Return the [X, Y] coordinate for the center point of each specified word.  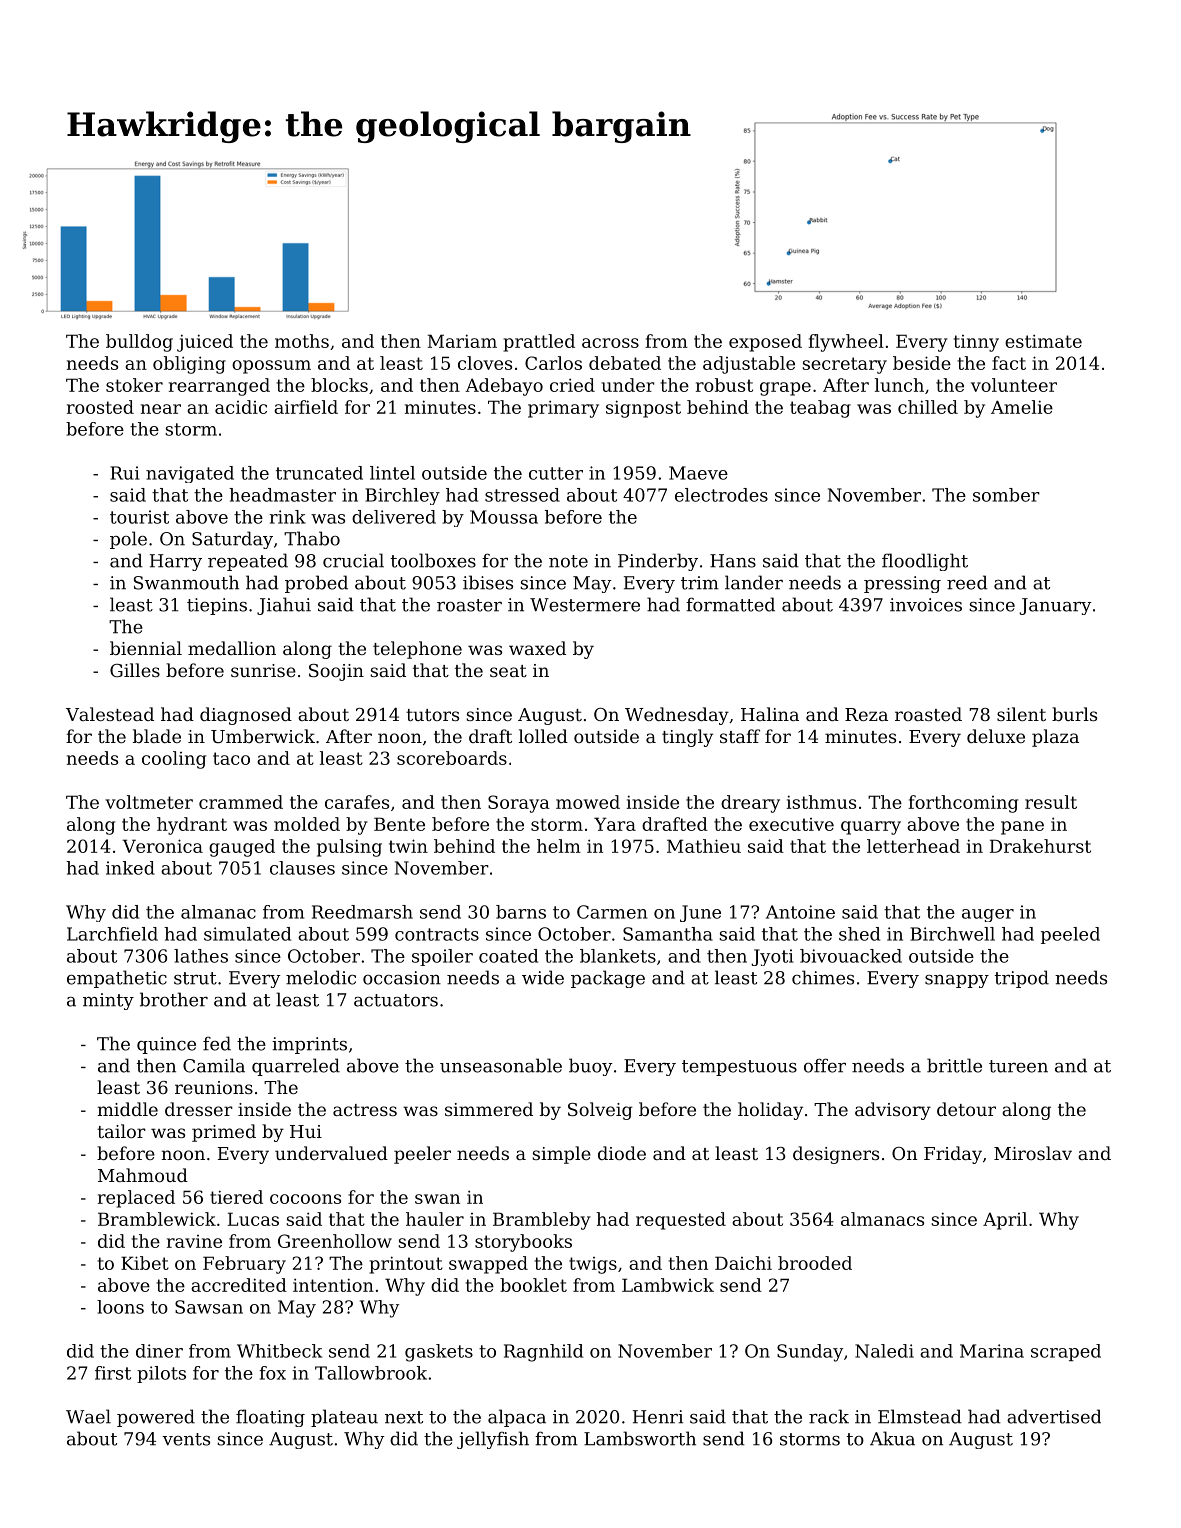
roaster [469, 605]
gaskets [439, 1353]
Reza [866, 714]
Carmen [612, 912]
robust [724, 385]
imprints [309, 1045]
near [161, 409]
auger [988, 915]
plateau [344, 1418]
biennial [146, 648]
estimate [1043, 341]
